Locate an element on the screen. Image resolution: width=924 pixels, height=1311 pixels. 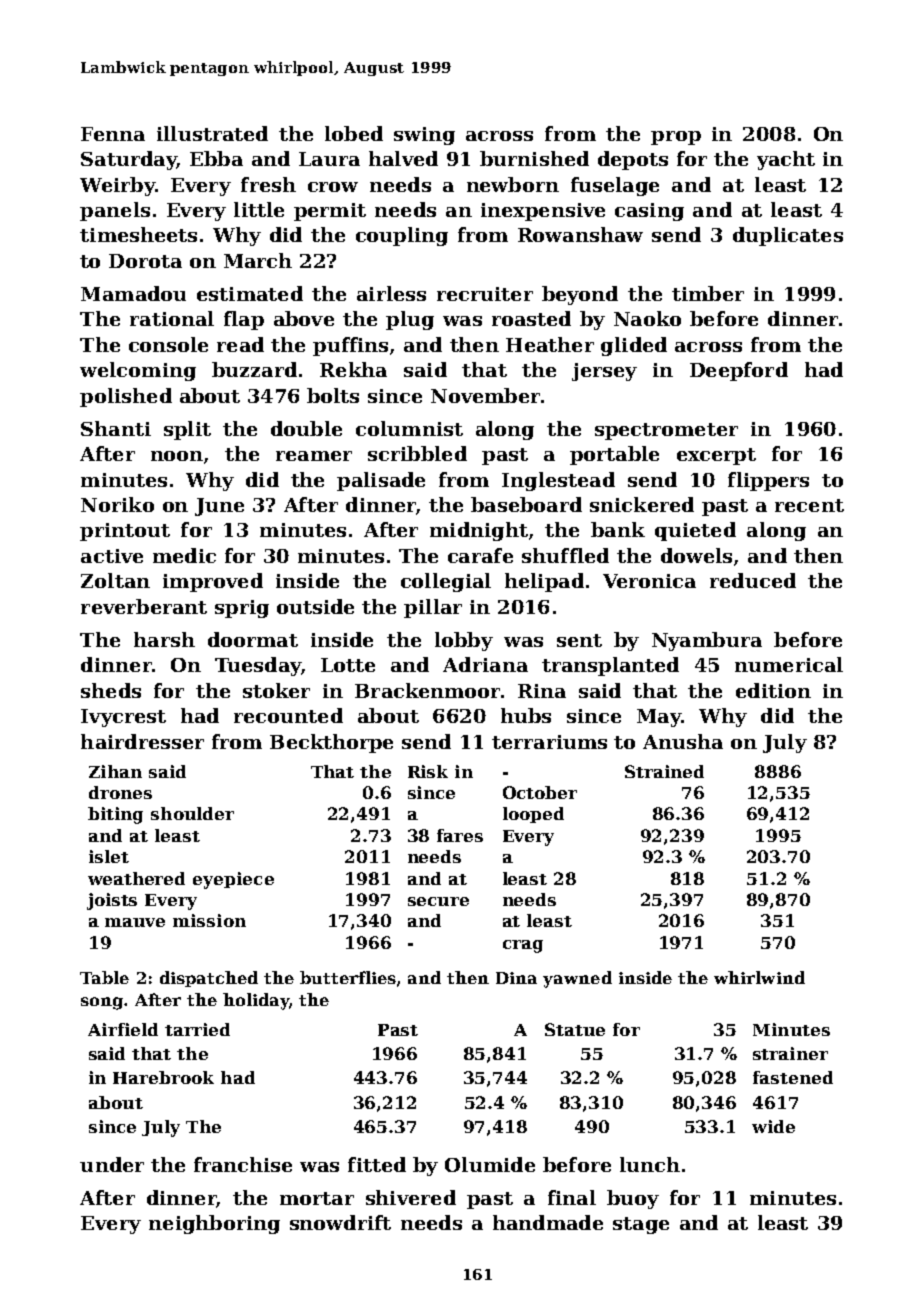
swing is located at coordinates (424, 136).
